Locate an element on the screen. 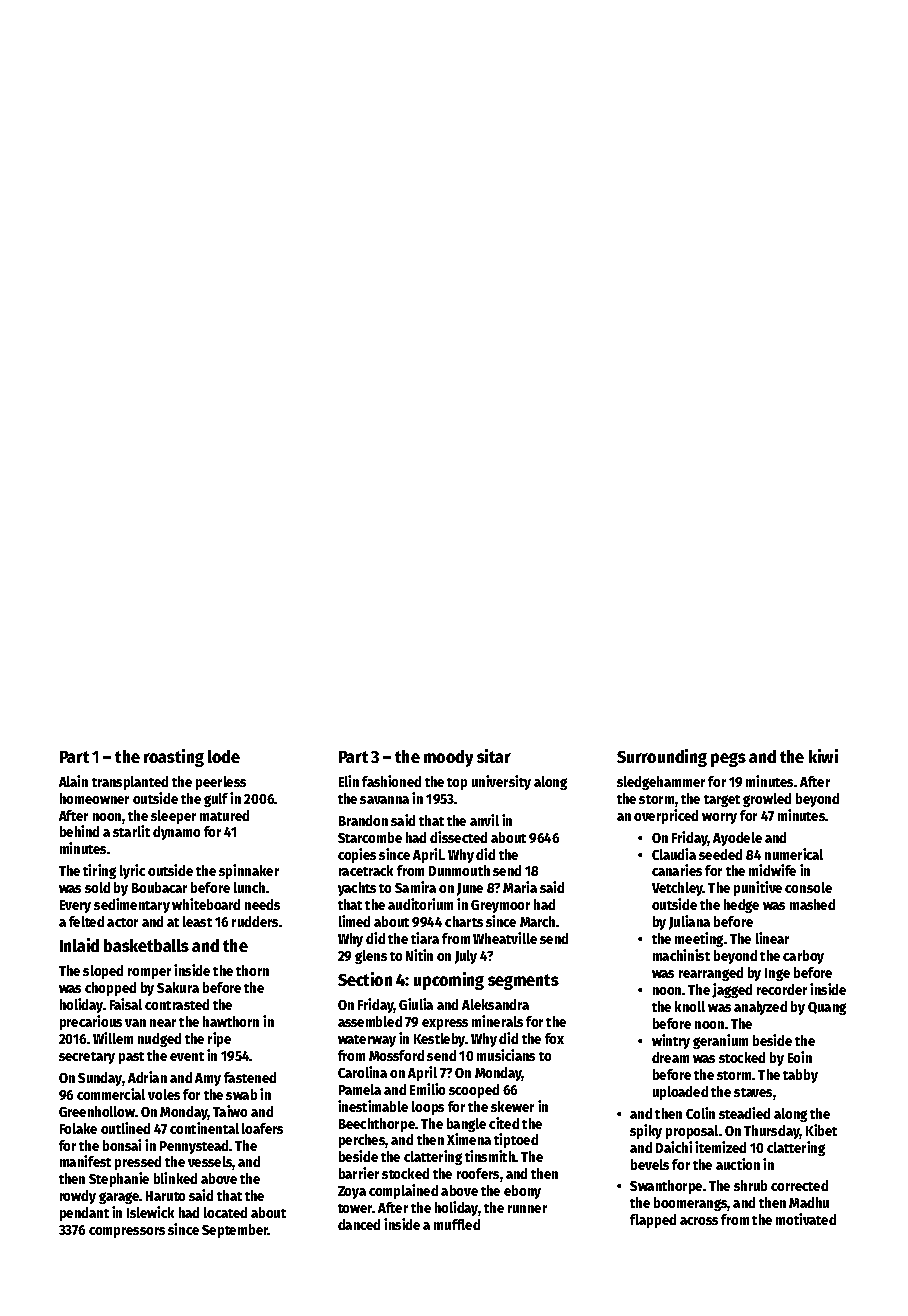 The width and height of the screenshot is (908, 1316). matured is located at coordinates (224, 815).
